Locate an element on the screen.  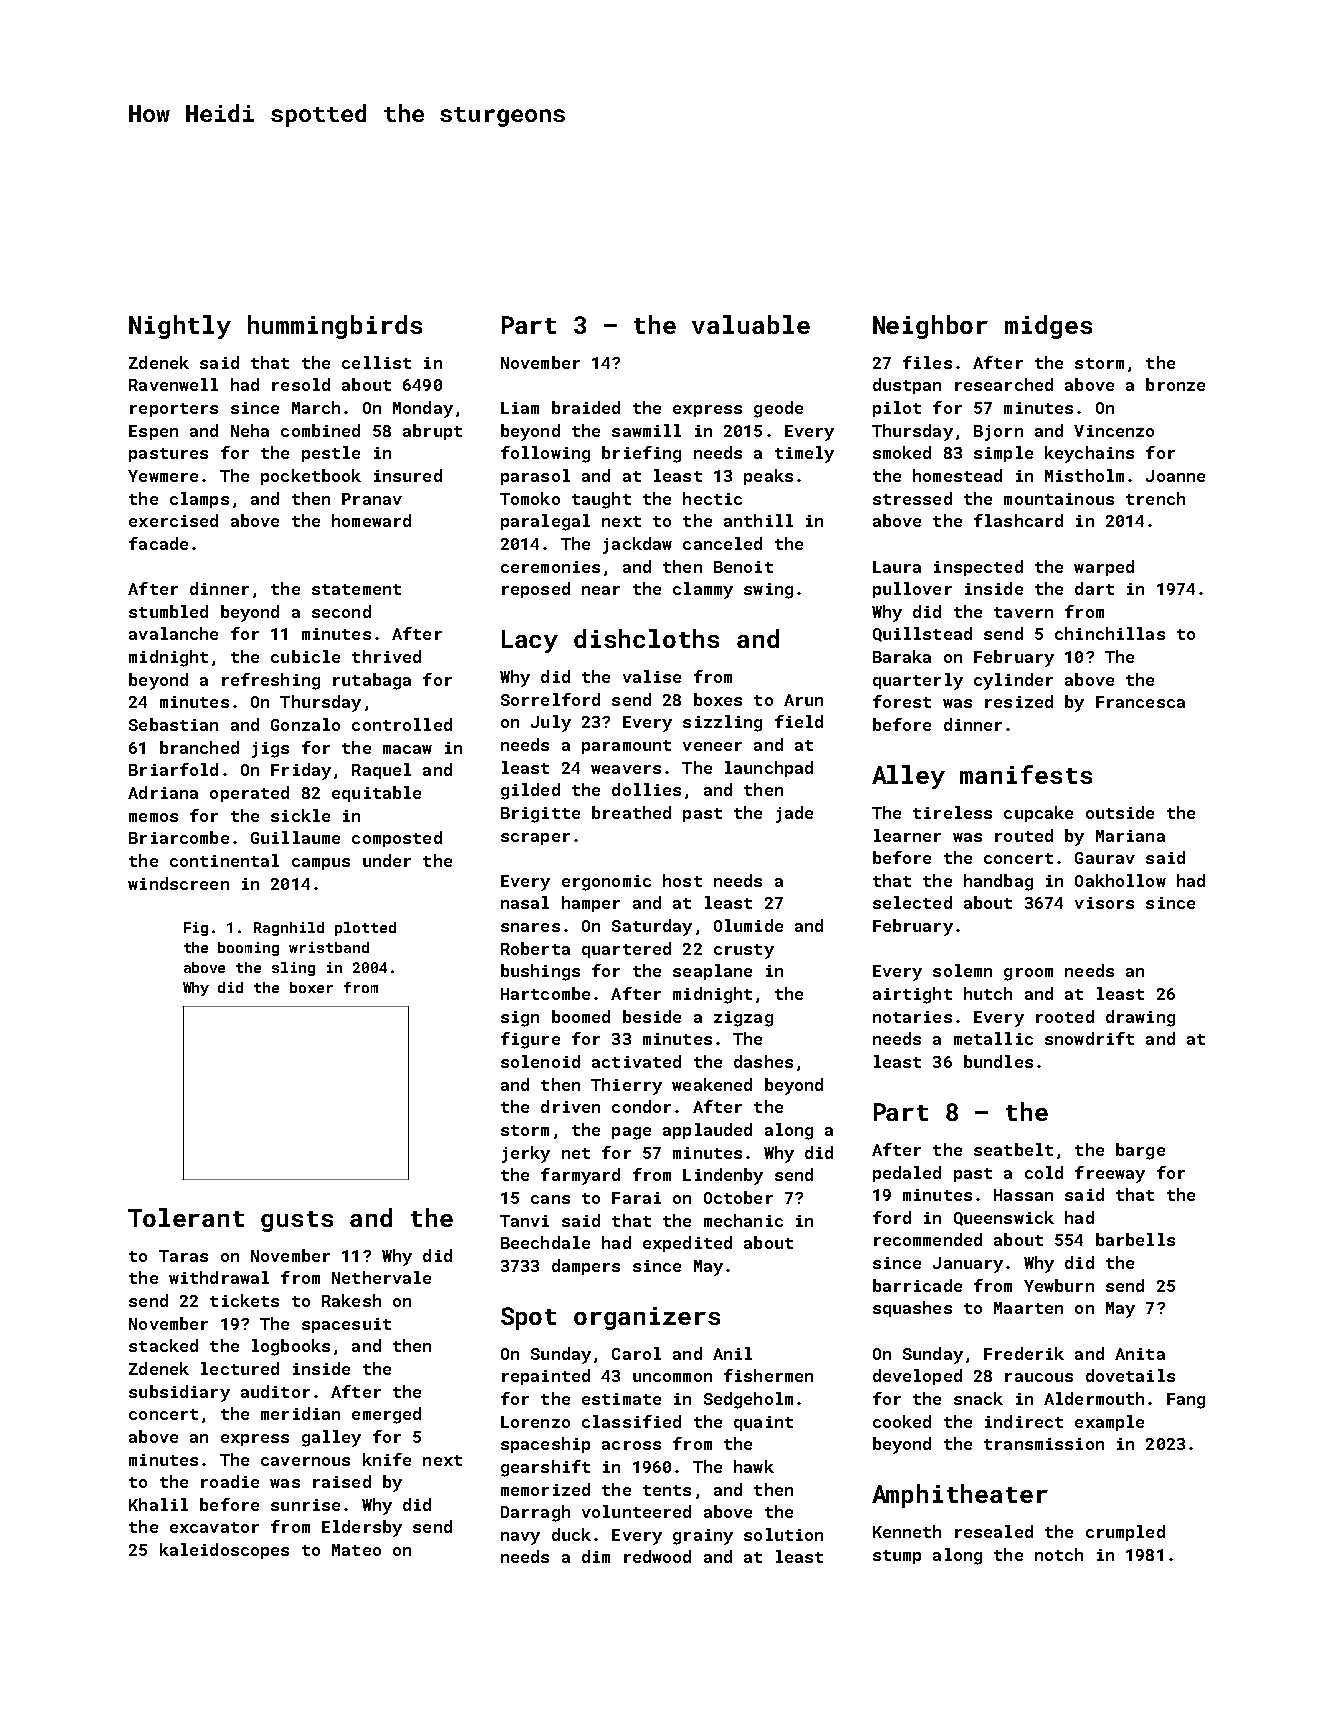
sunrise is located at coordinates (305, 1505).
